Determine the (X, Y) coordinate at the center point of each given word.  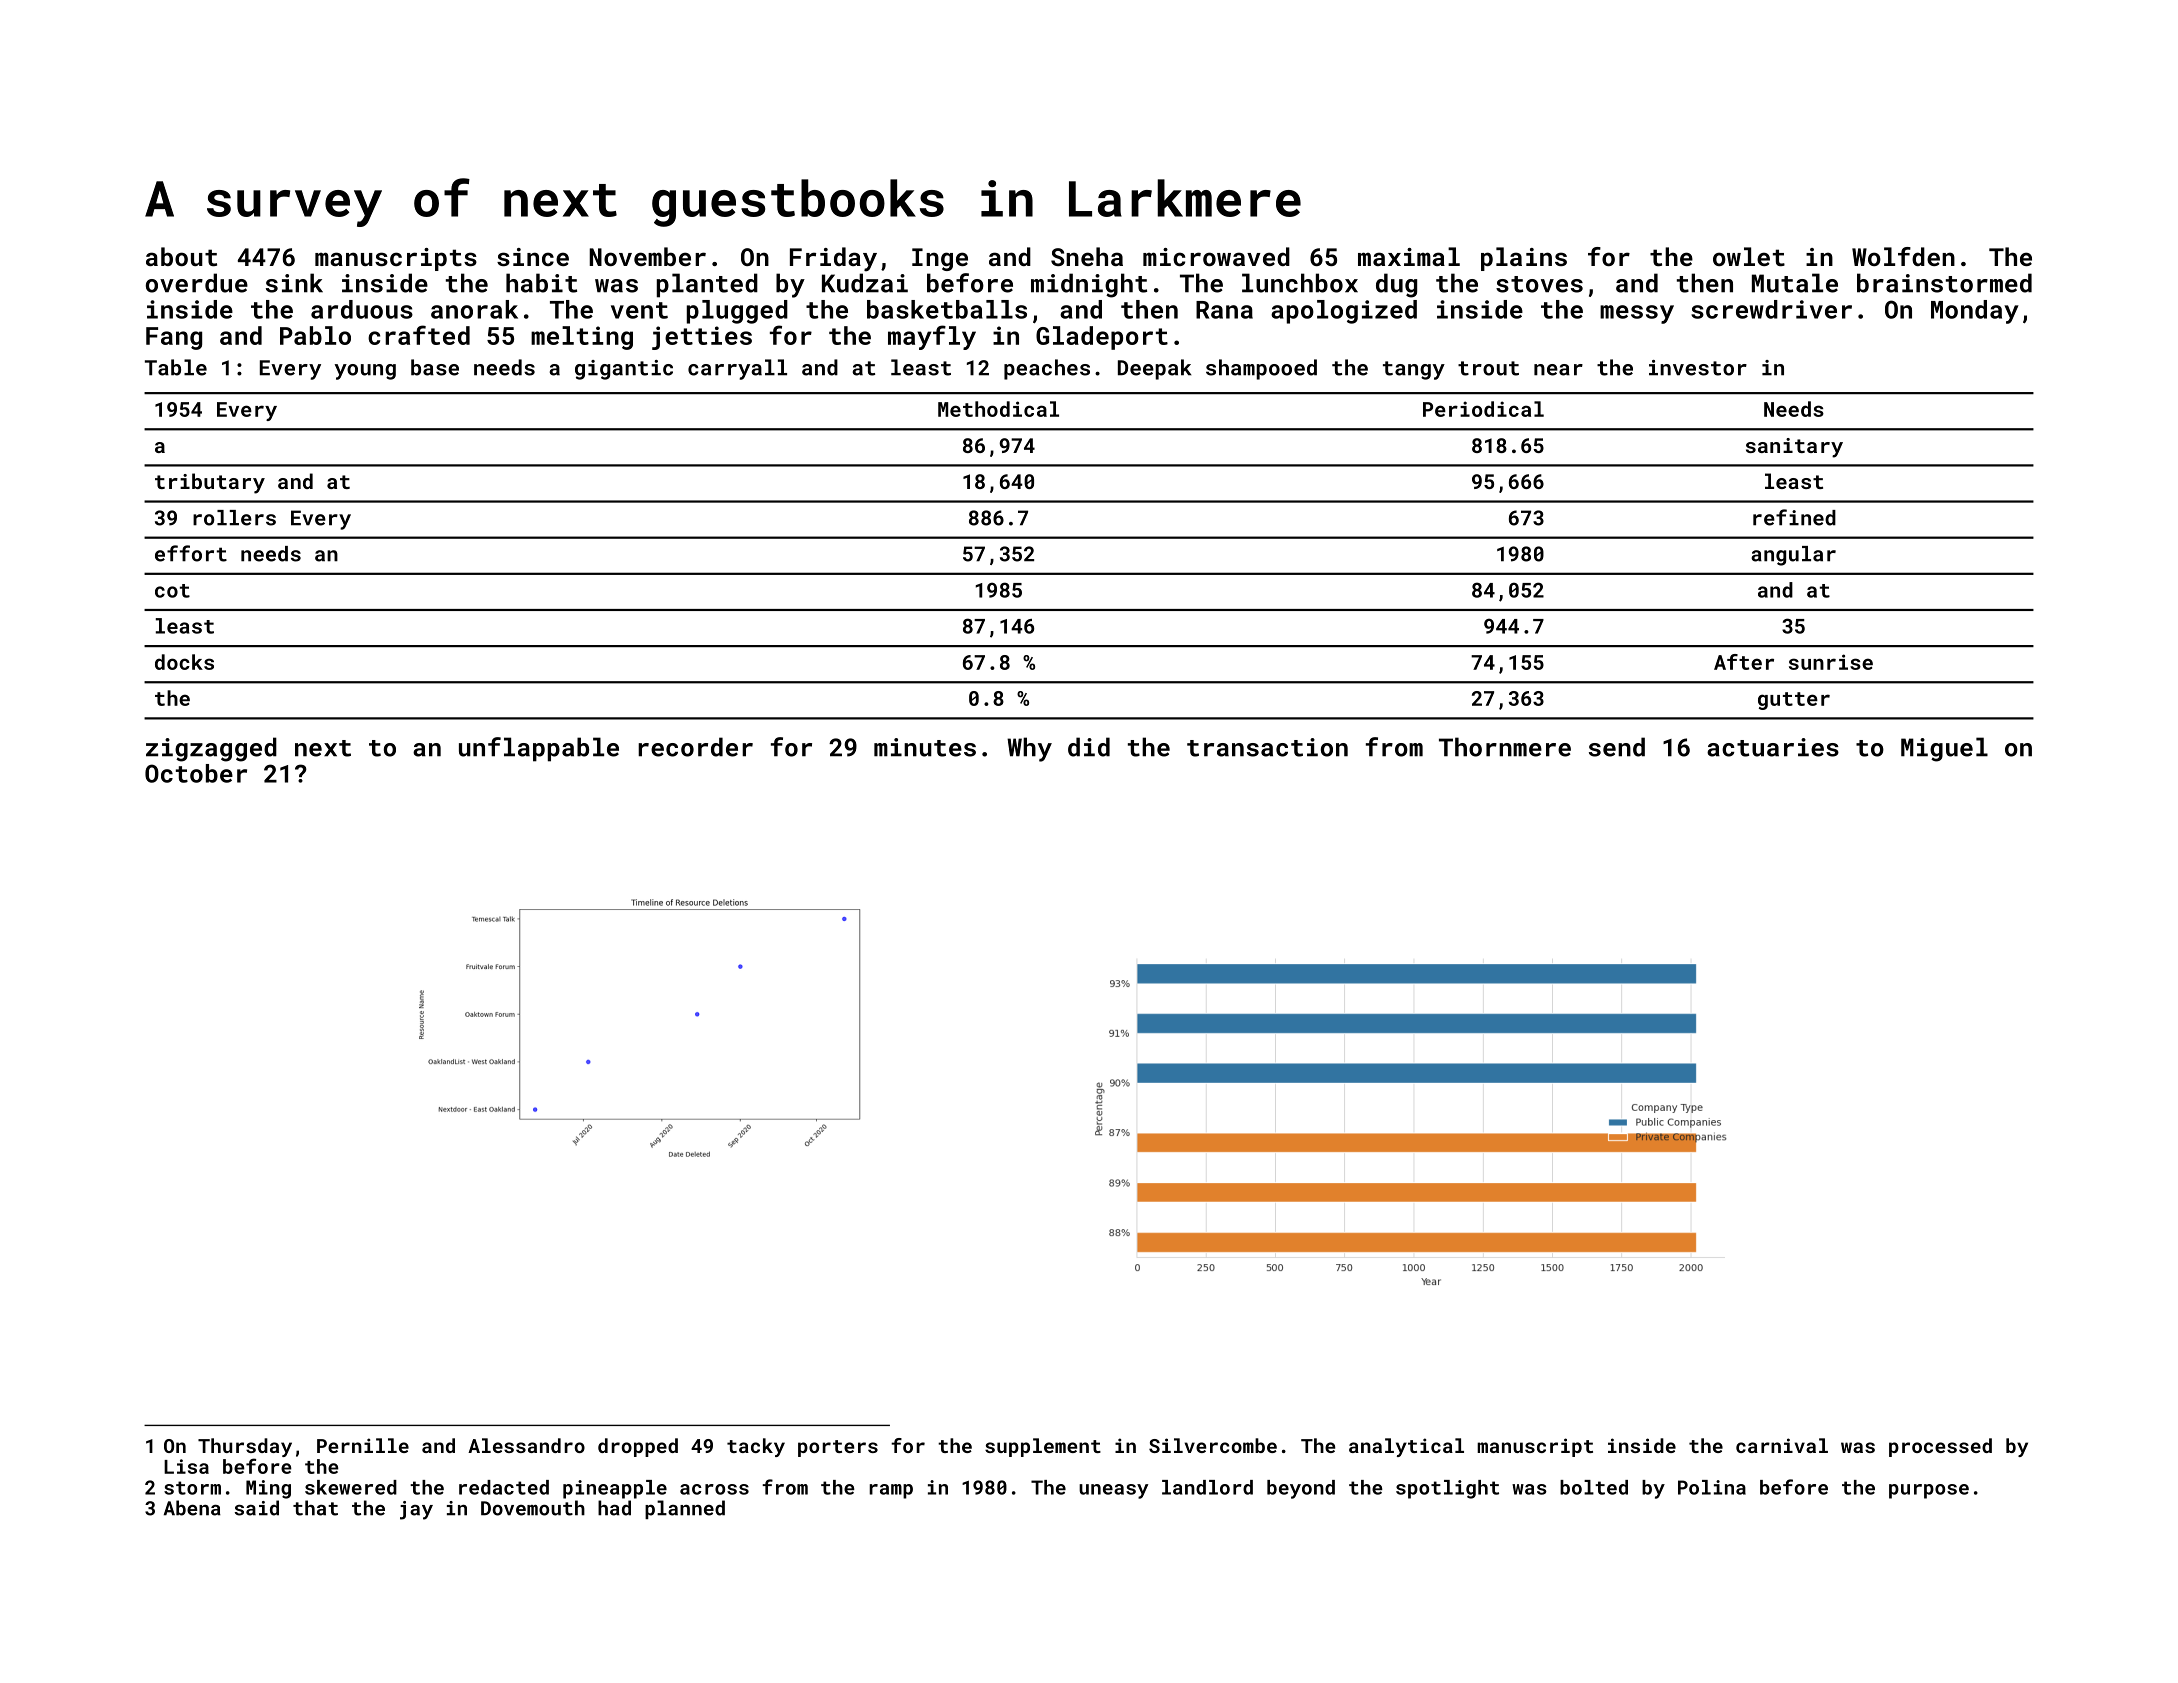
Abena (192, 1508)
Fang (174, 338)
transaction (1267, 747)
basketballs (947, 309)
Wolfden (1903, 256)
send (1617, 747)
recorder (695, 747)
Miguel (1944, 749)
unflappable (539, 749)
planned (685, 1509)
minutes (925, 747)
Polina (1712, 1487)
